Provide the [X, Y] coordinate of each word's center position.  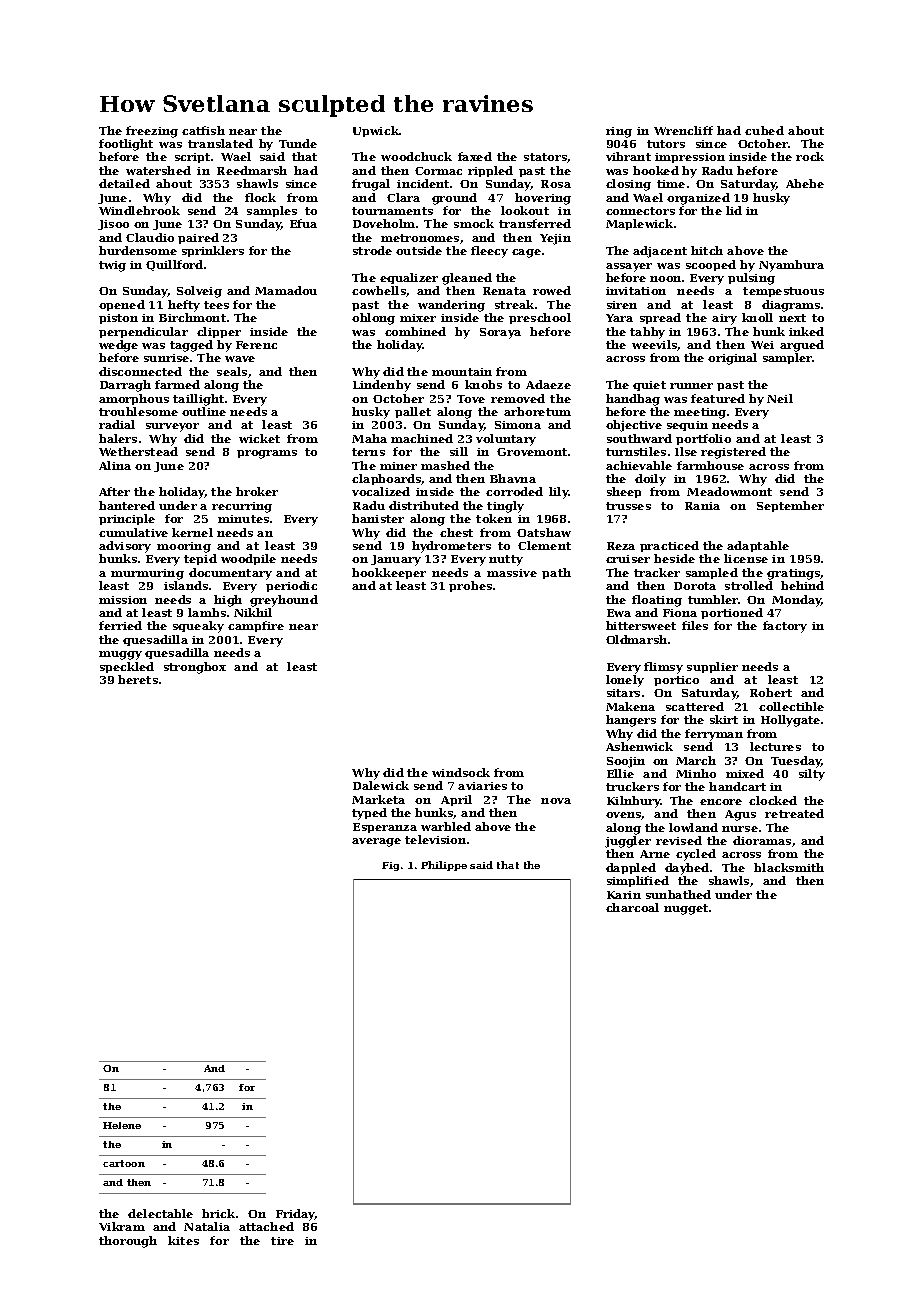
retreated [794, 813]
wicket [259, 438]
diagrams [791, 306]
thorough [128, 1242]
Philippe [444, 866]
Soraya [500, 333]
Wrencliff [683, 130]
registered [733, 453]
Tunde [298, 143]
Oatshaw [544, 532]
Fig [390, 866]
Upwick [376, 131]
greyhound [284, 601]
